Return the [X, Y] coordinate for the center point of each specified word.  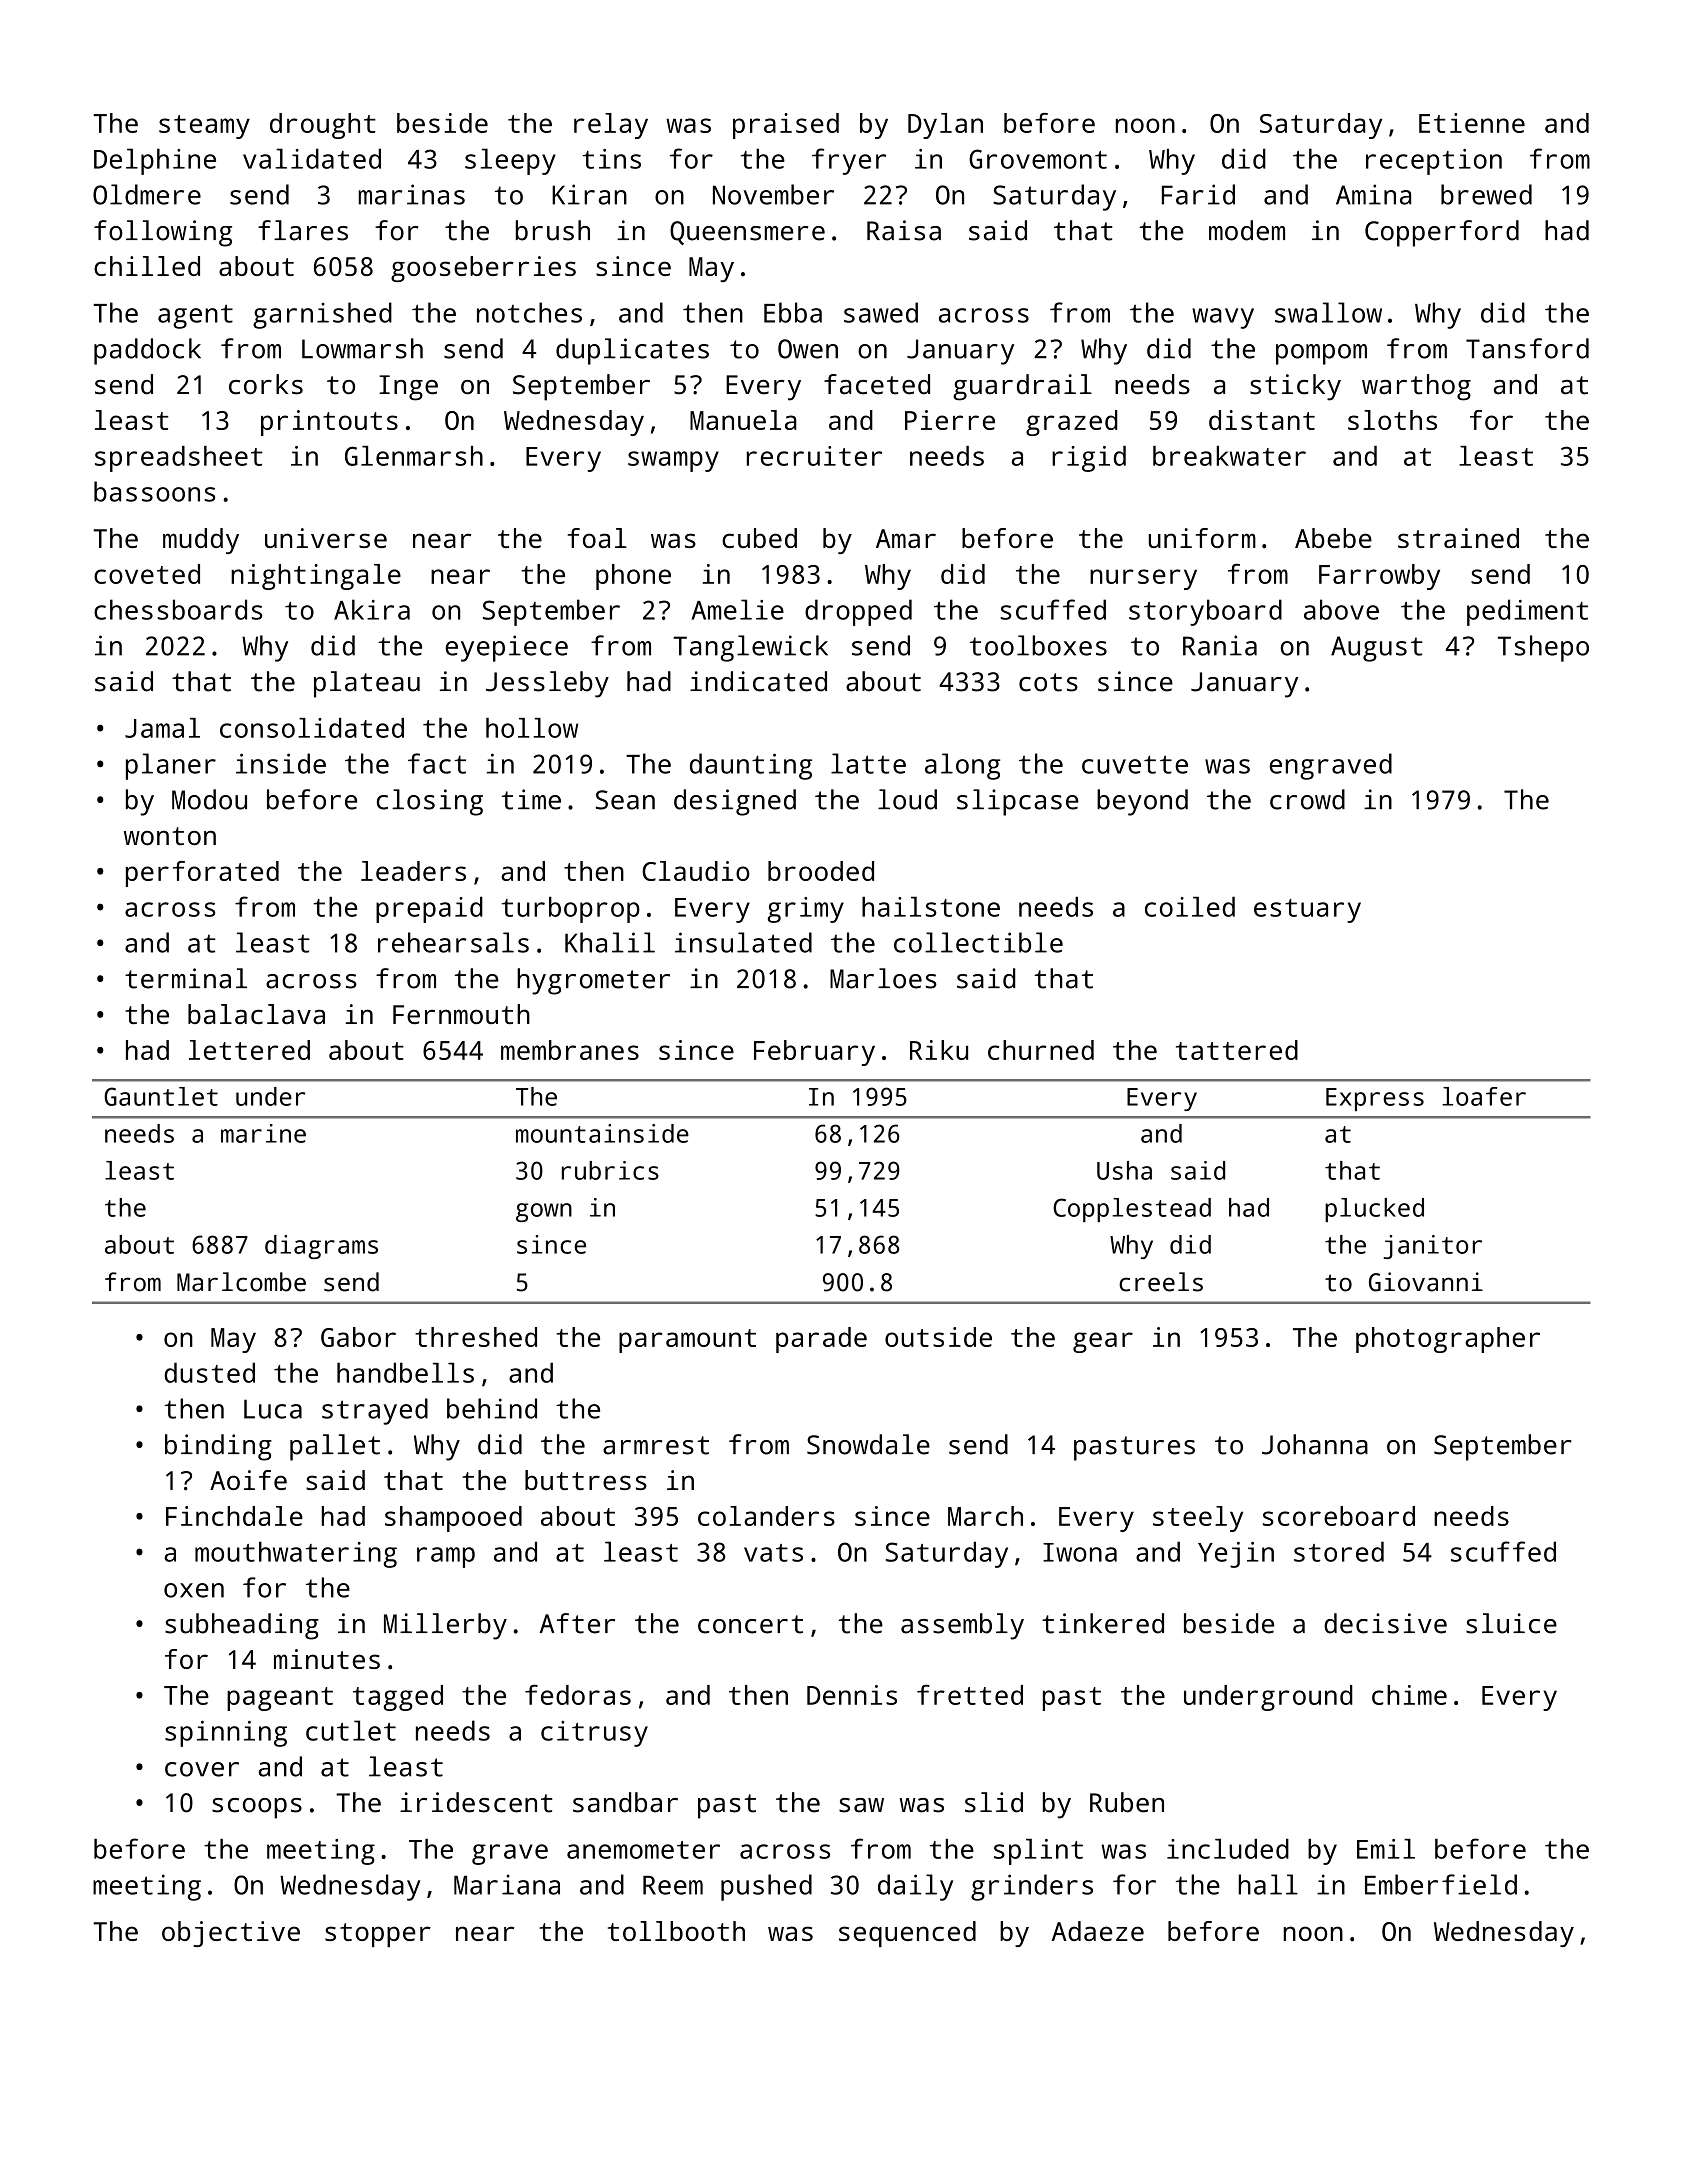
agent [195, 317]
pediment [1527, 612]
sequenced [907, 1934]
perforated [202, 874]
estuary [1307, 911]
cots [1048, 682]
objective [231, 1934]
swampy [673, 461]
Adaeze [1098, 1931]
